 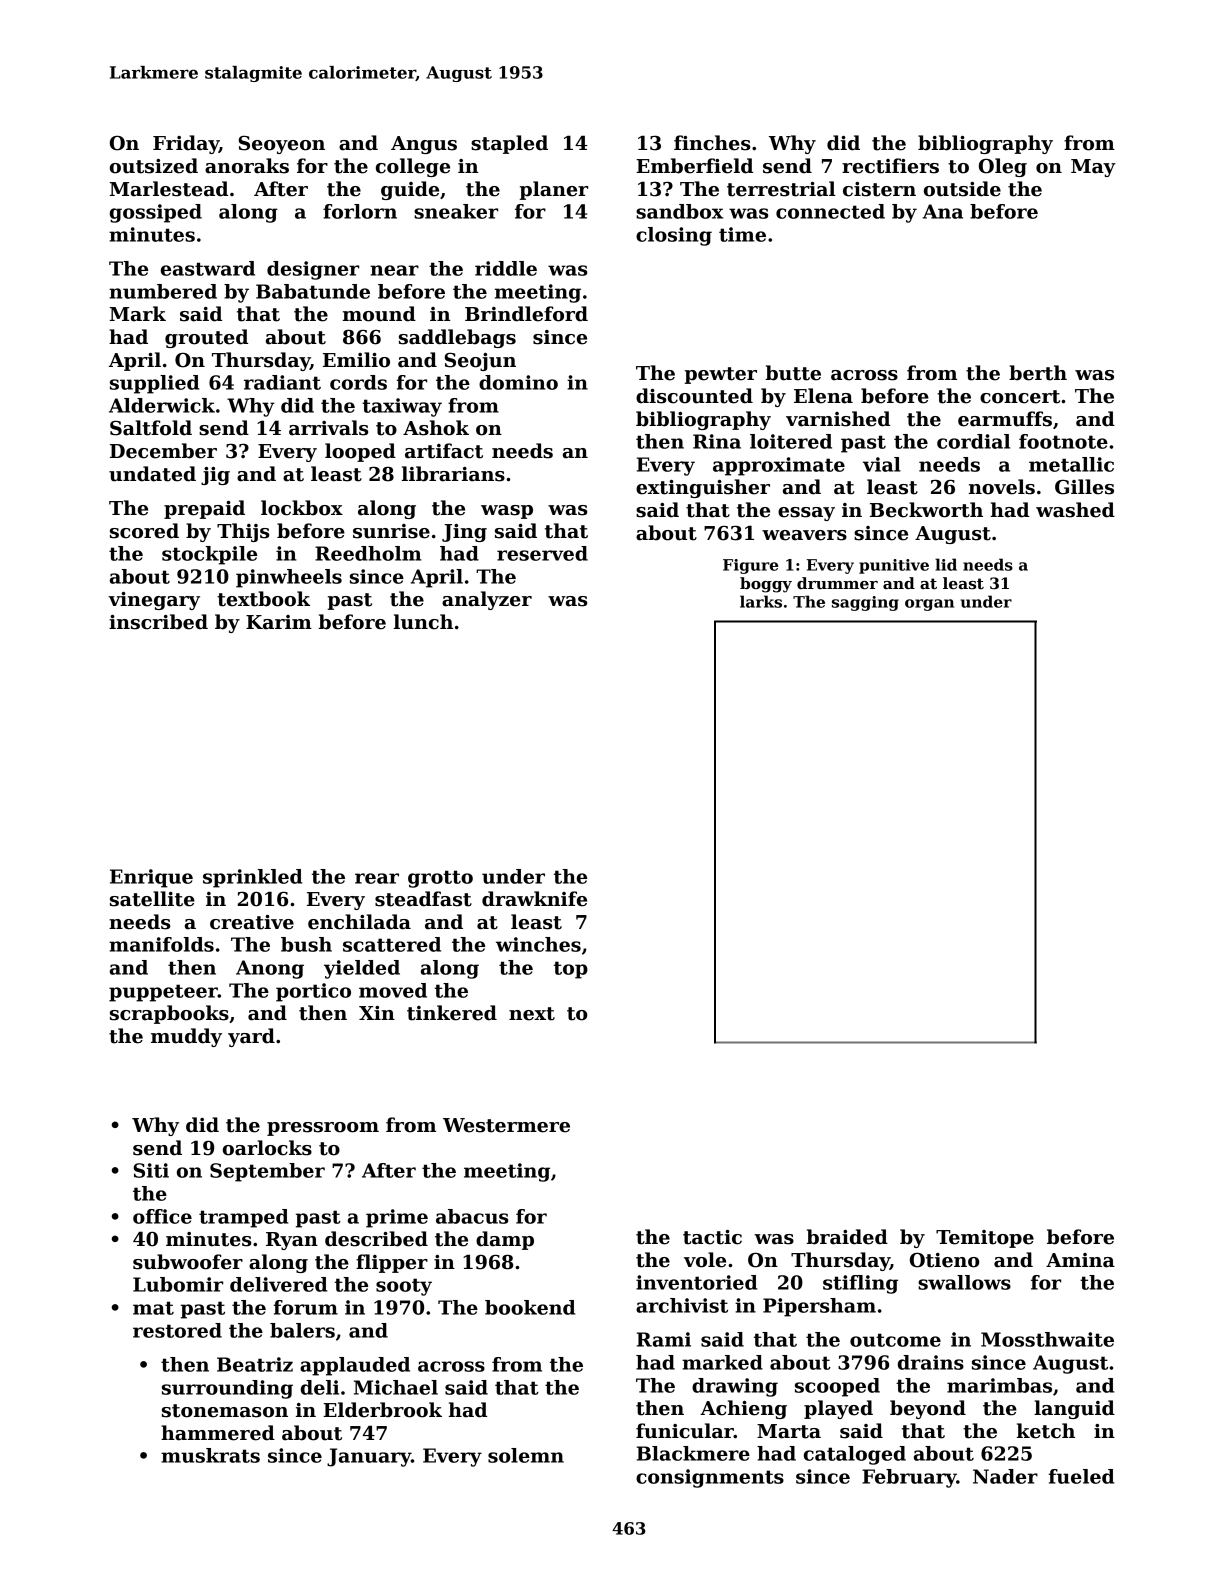 I want to click on drawknife, so click(x=534, y=899).
